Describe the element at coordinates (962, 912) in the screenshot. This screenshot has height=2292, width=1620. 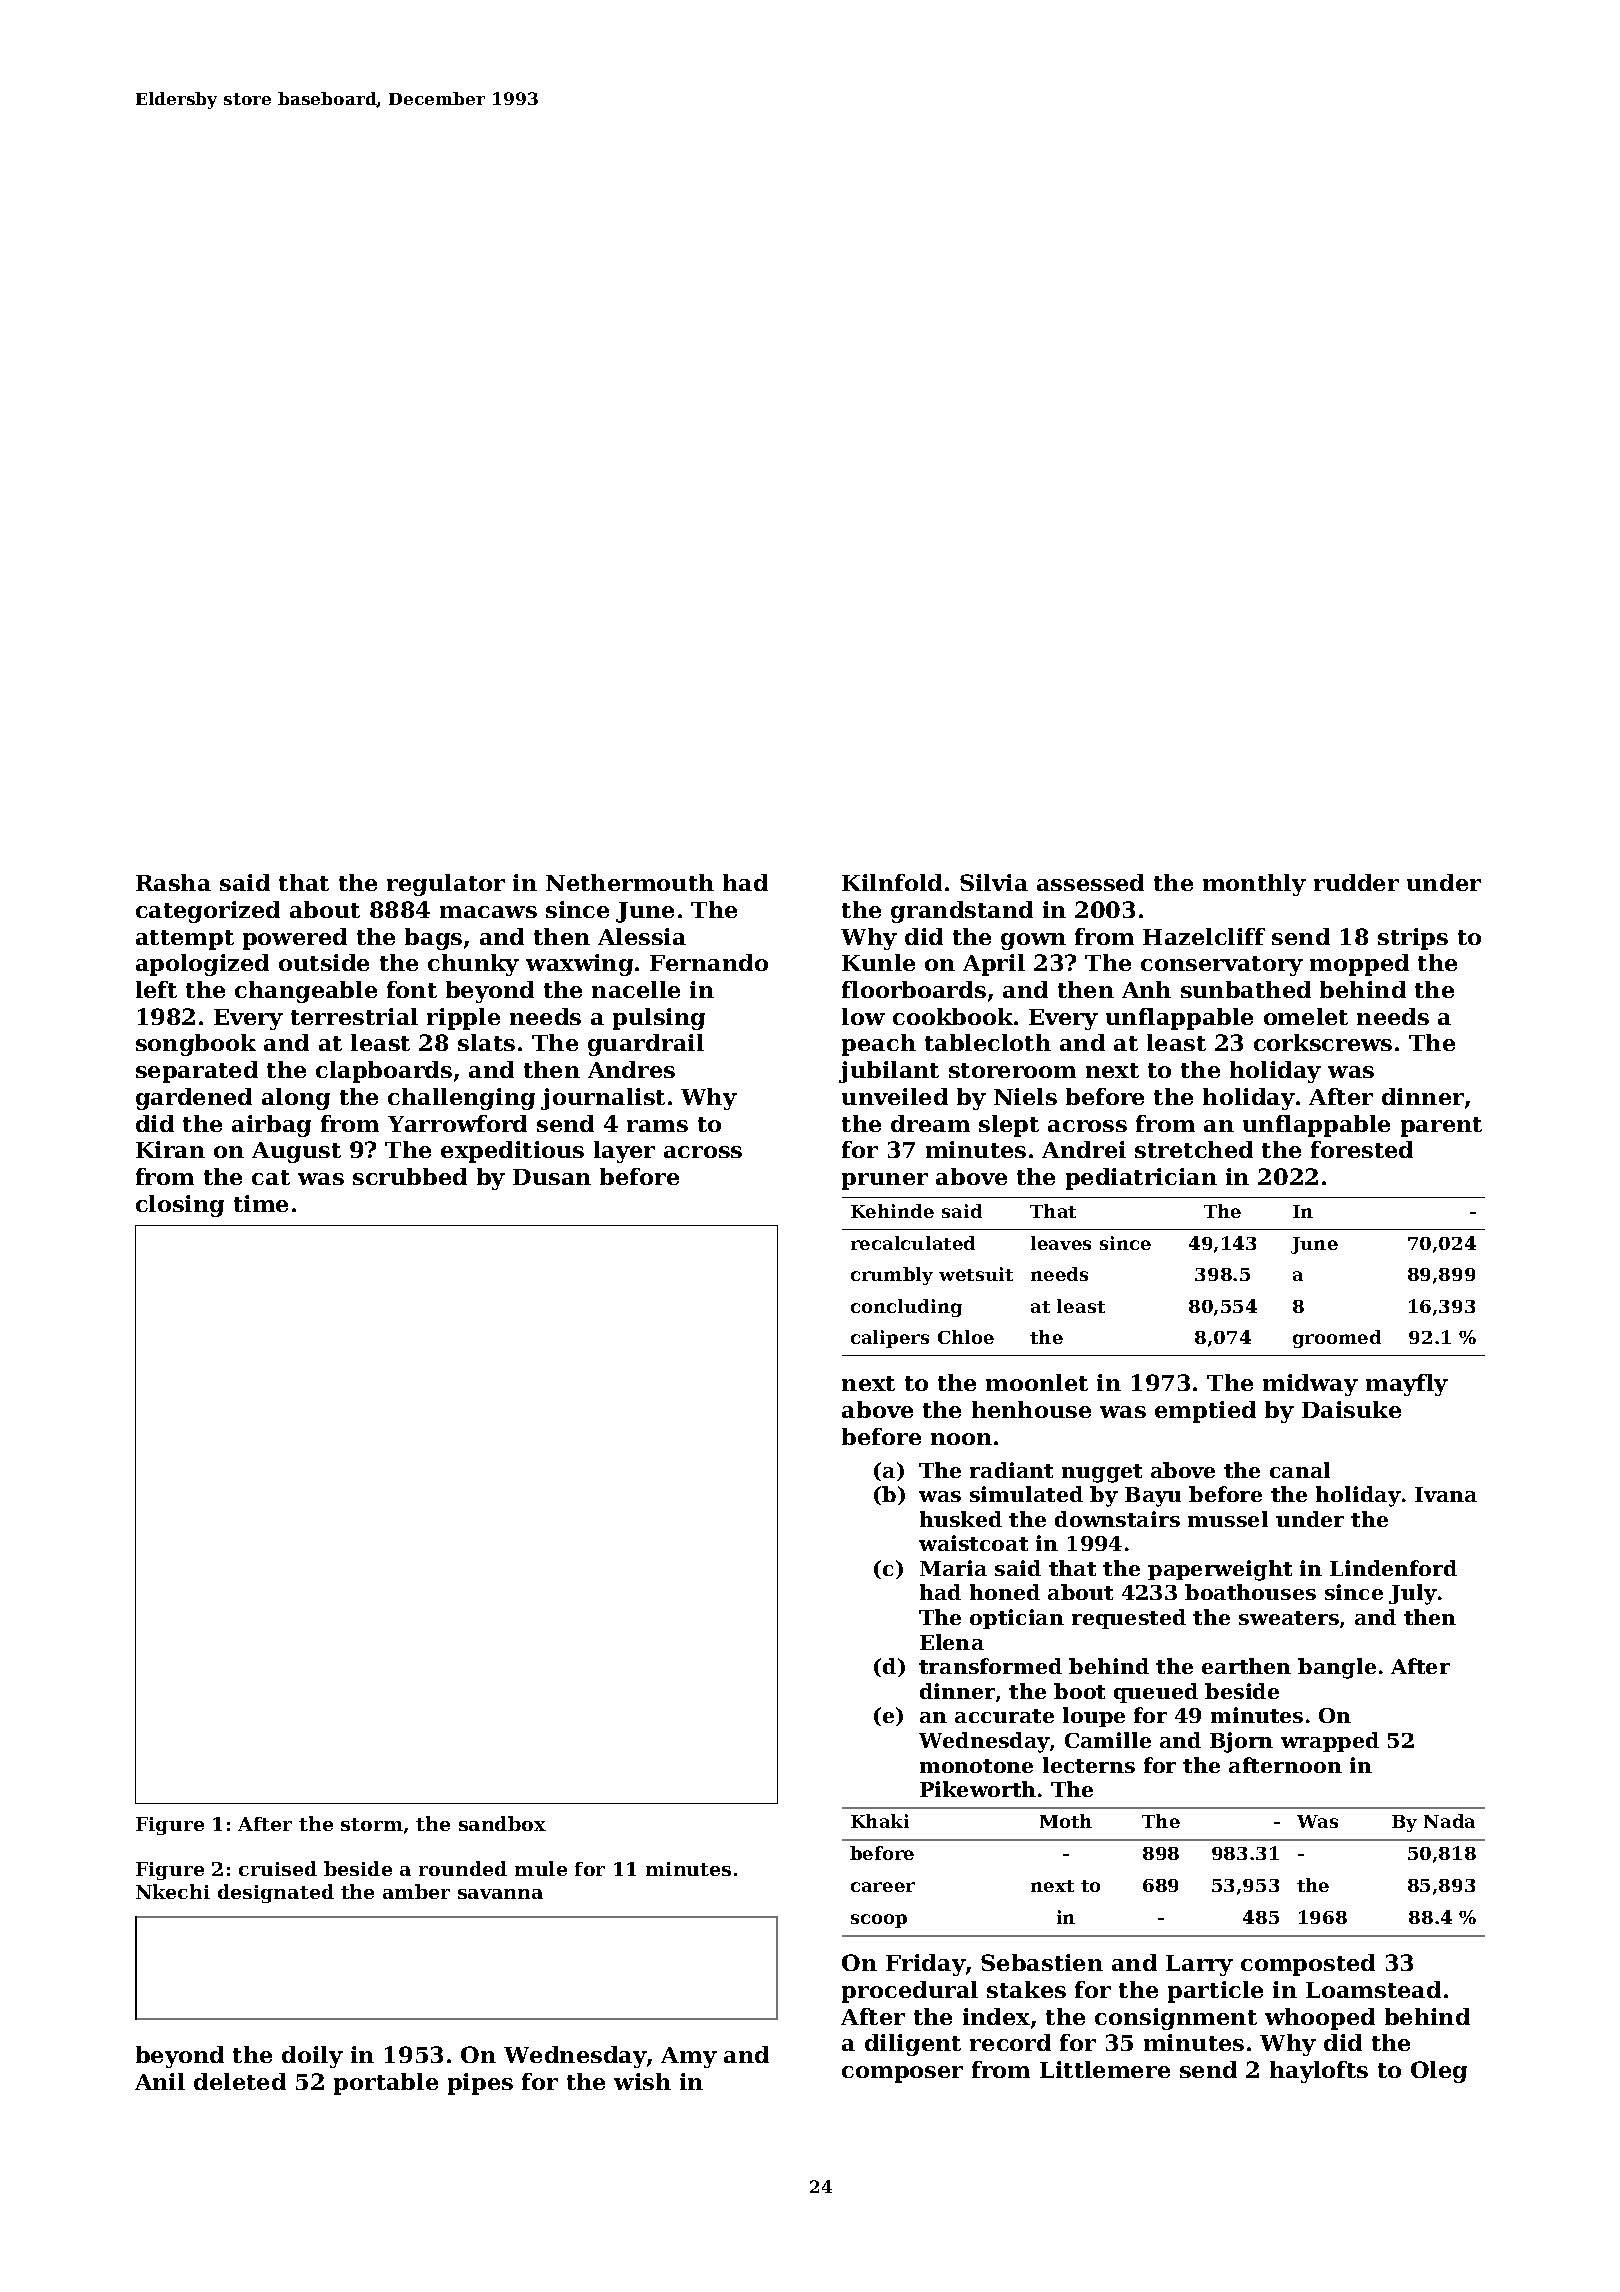
I see `grandstand` at that location.
